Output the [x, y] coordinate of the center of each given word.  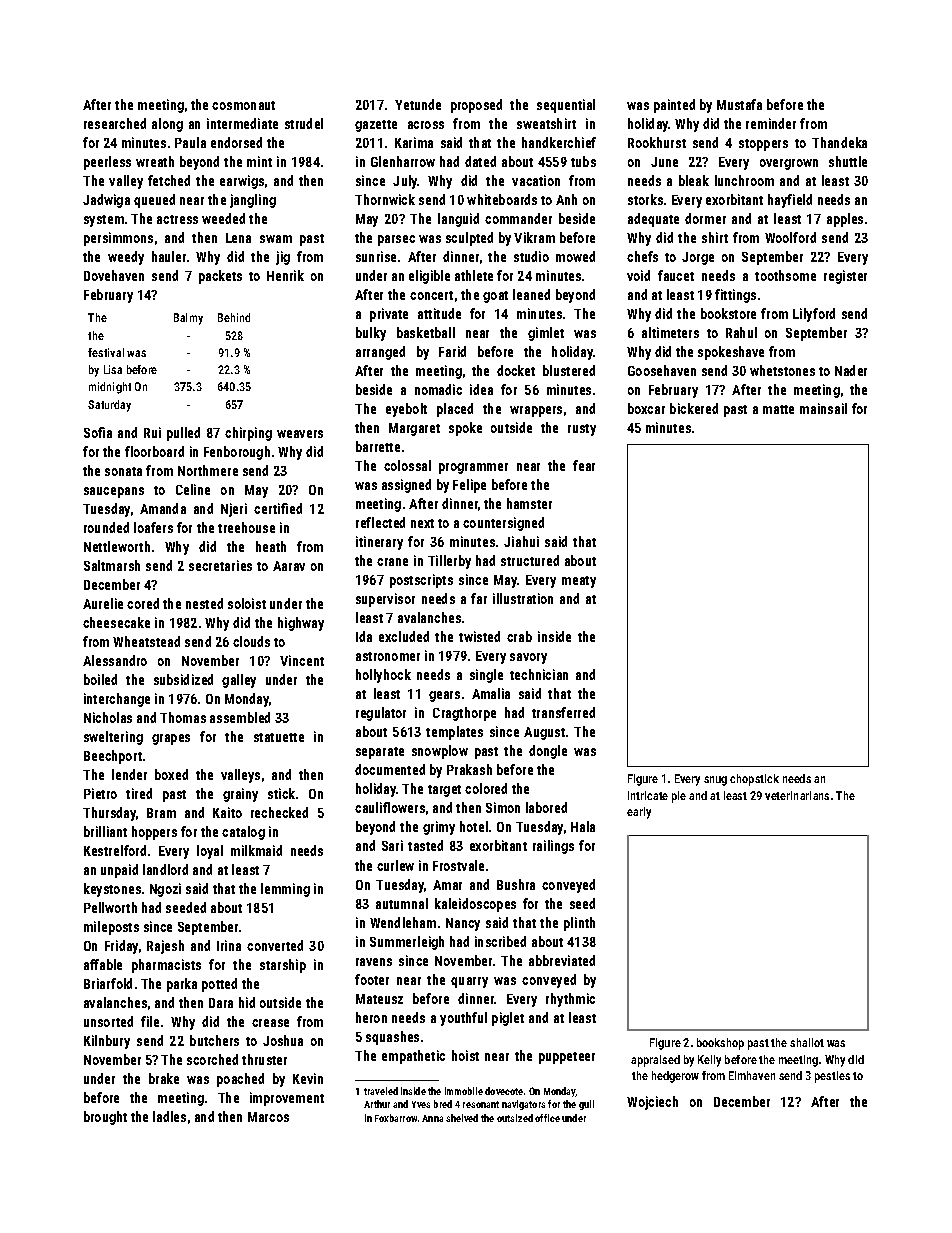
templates [454, 733]
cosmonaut [243, 105]
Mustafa [739, 104]
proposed [476, 106]
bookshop [720, 1044]
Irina [229, 945]
